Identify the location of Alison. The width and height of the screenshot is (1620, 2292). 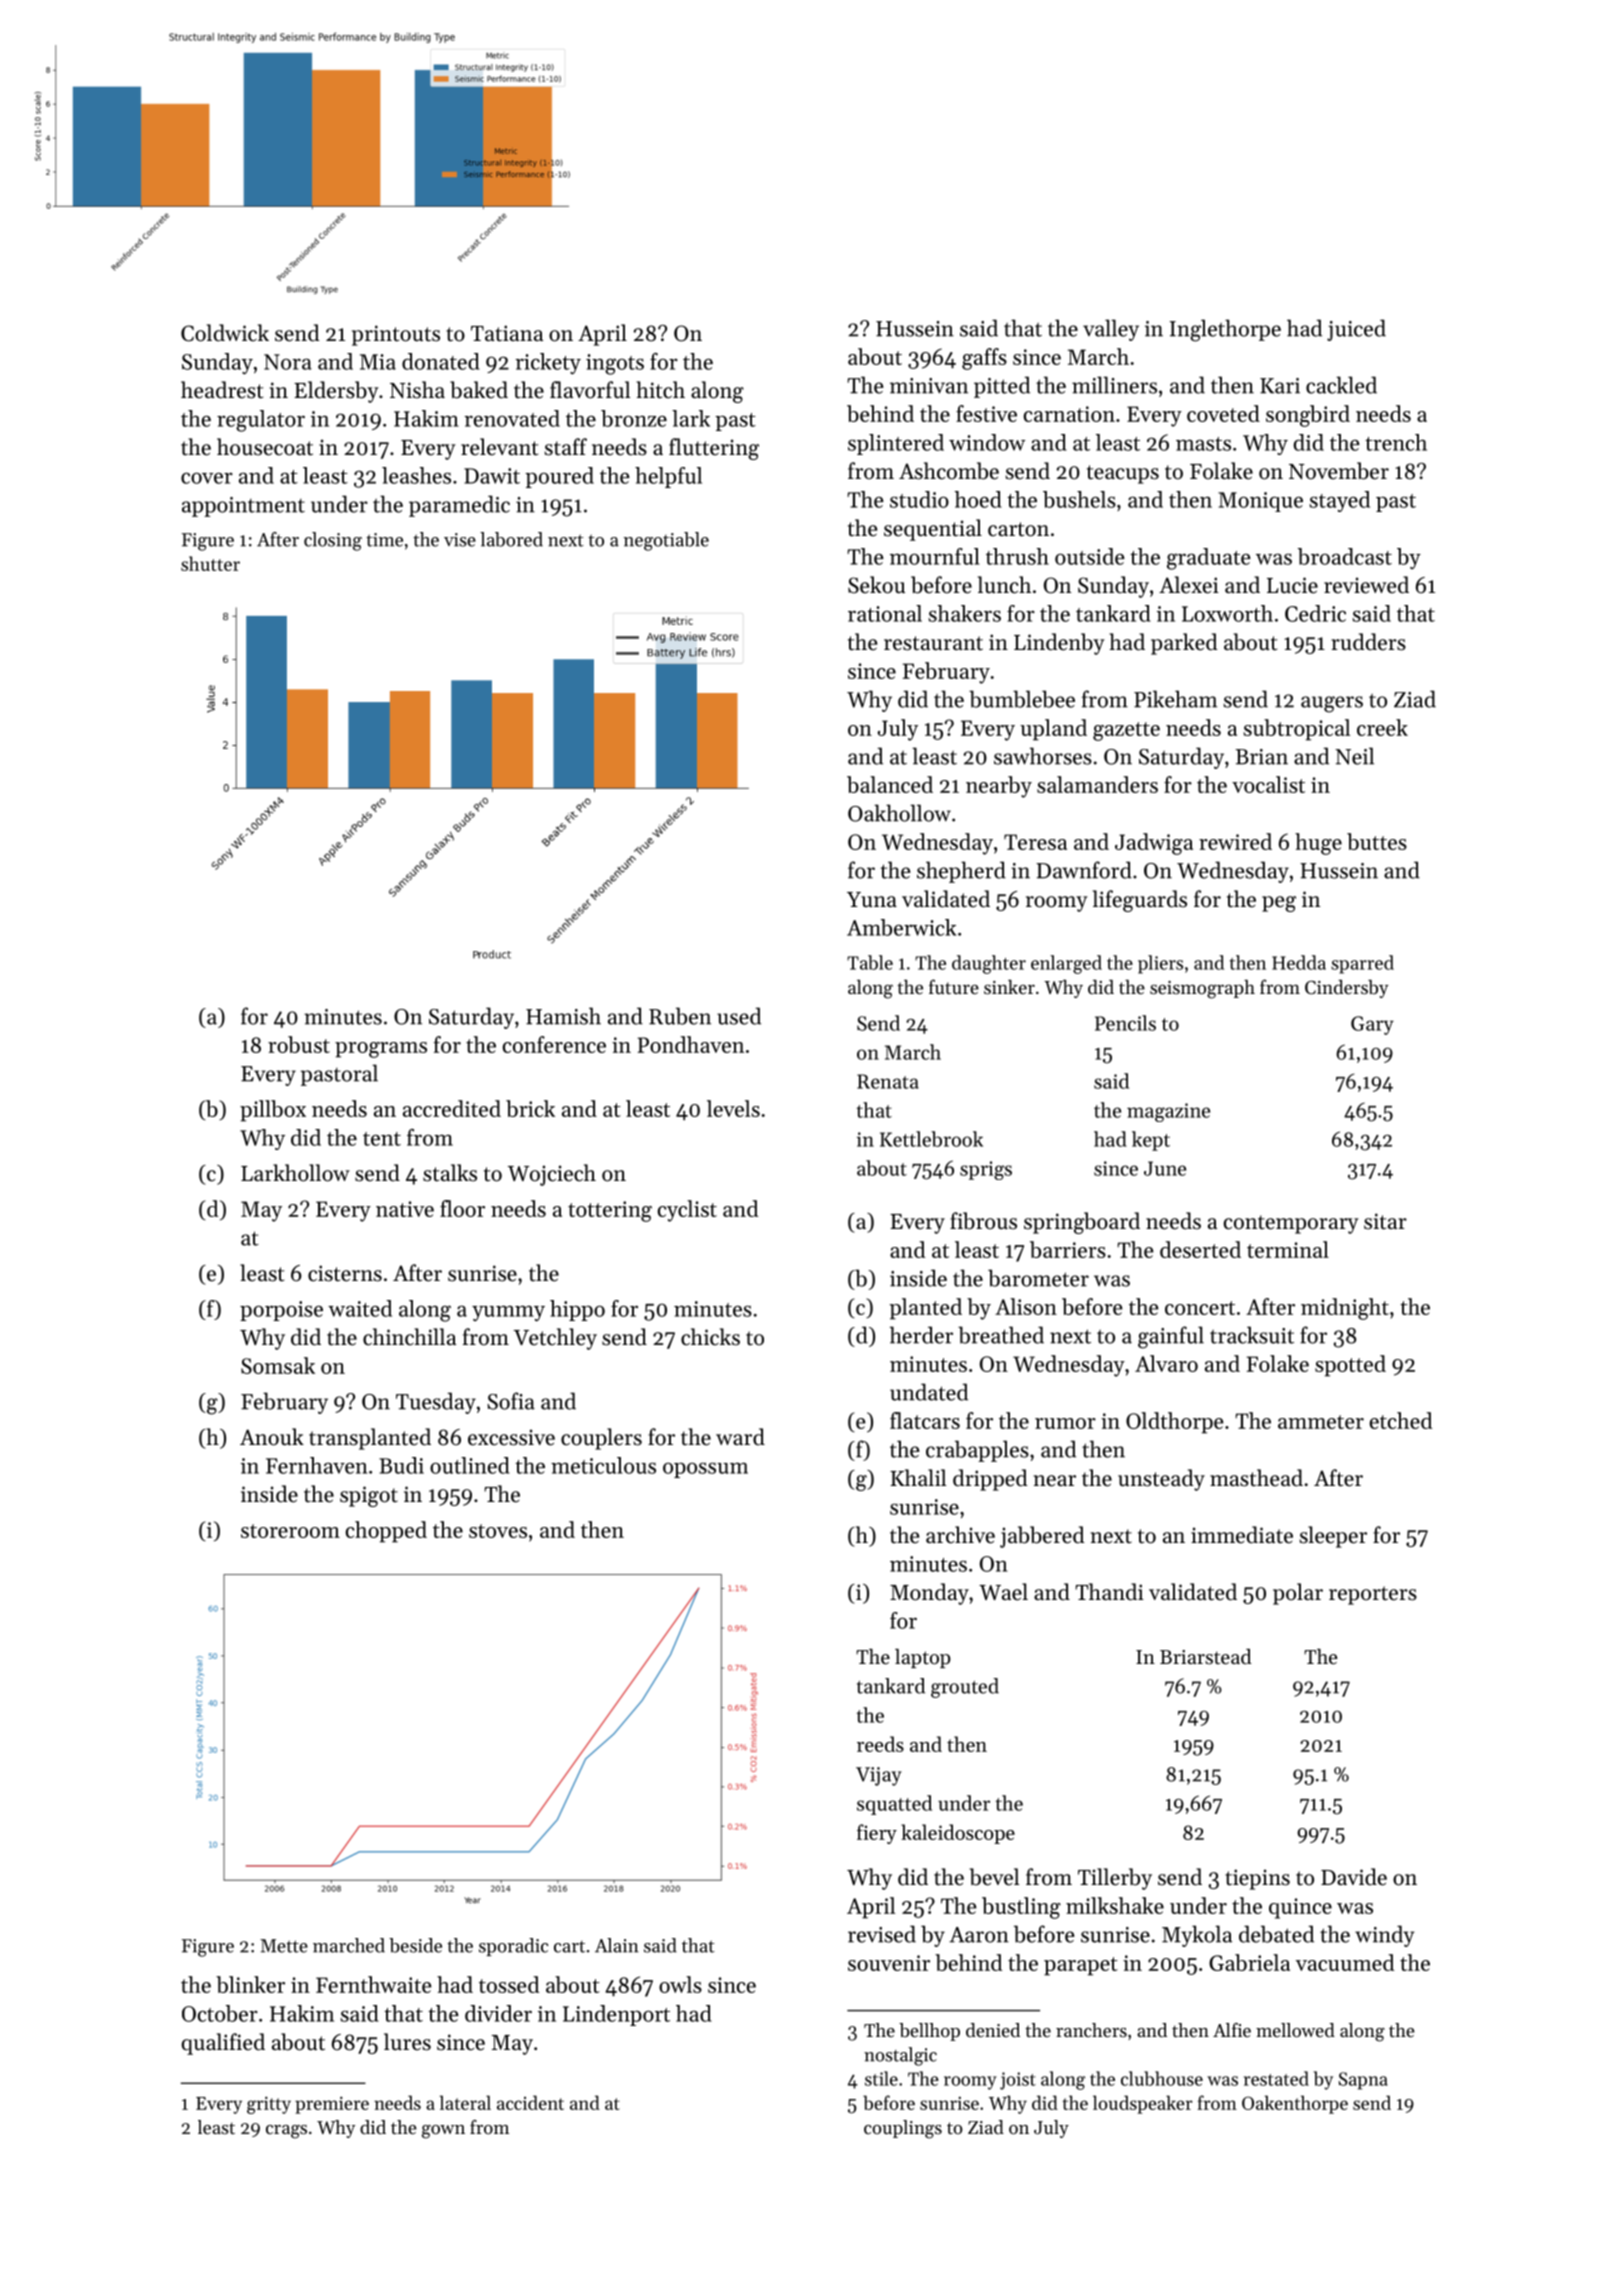
(1026, 1306).
